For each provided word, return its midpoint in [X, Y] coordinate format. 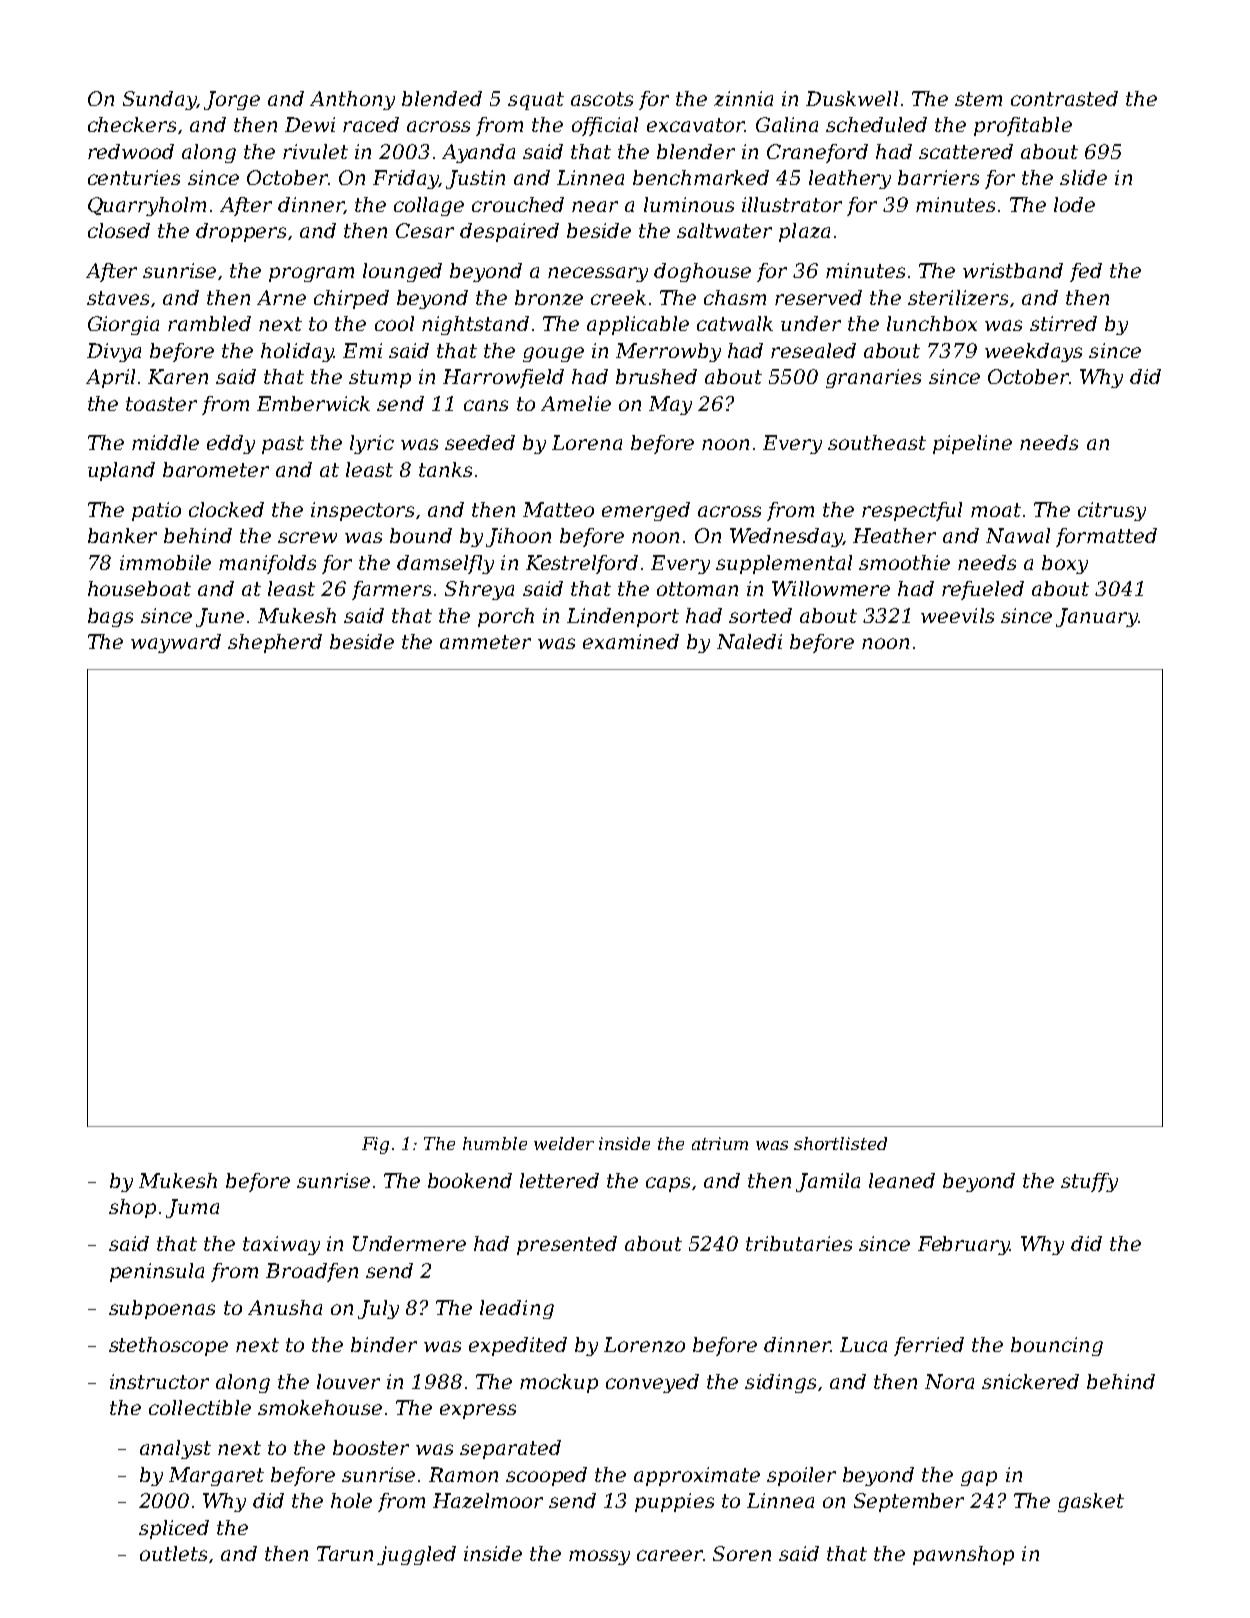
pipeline [972, 444]
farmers [391, 590]
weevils [957, 615]
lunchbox [932, 323]
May [670, 405]
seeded [480, 442]
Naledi [749, 641]
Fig [375, 1145]
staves [118, 298]
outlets [173, 1553]
